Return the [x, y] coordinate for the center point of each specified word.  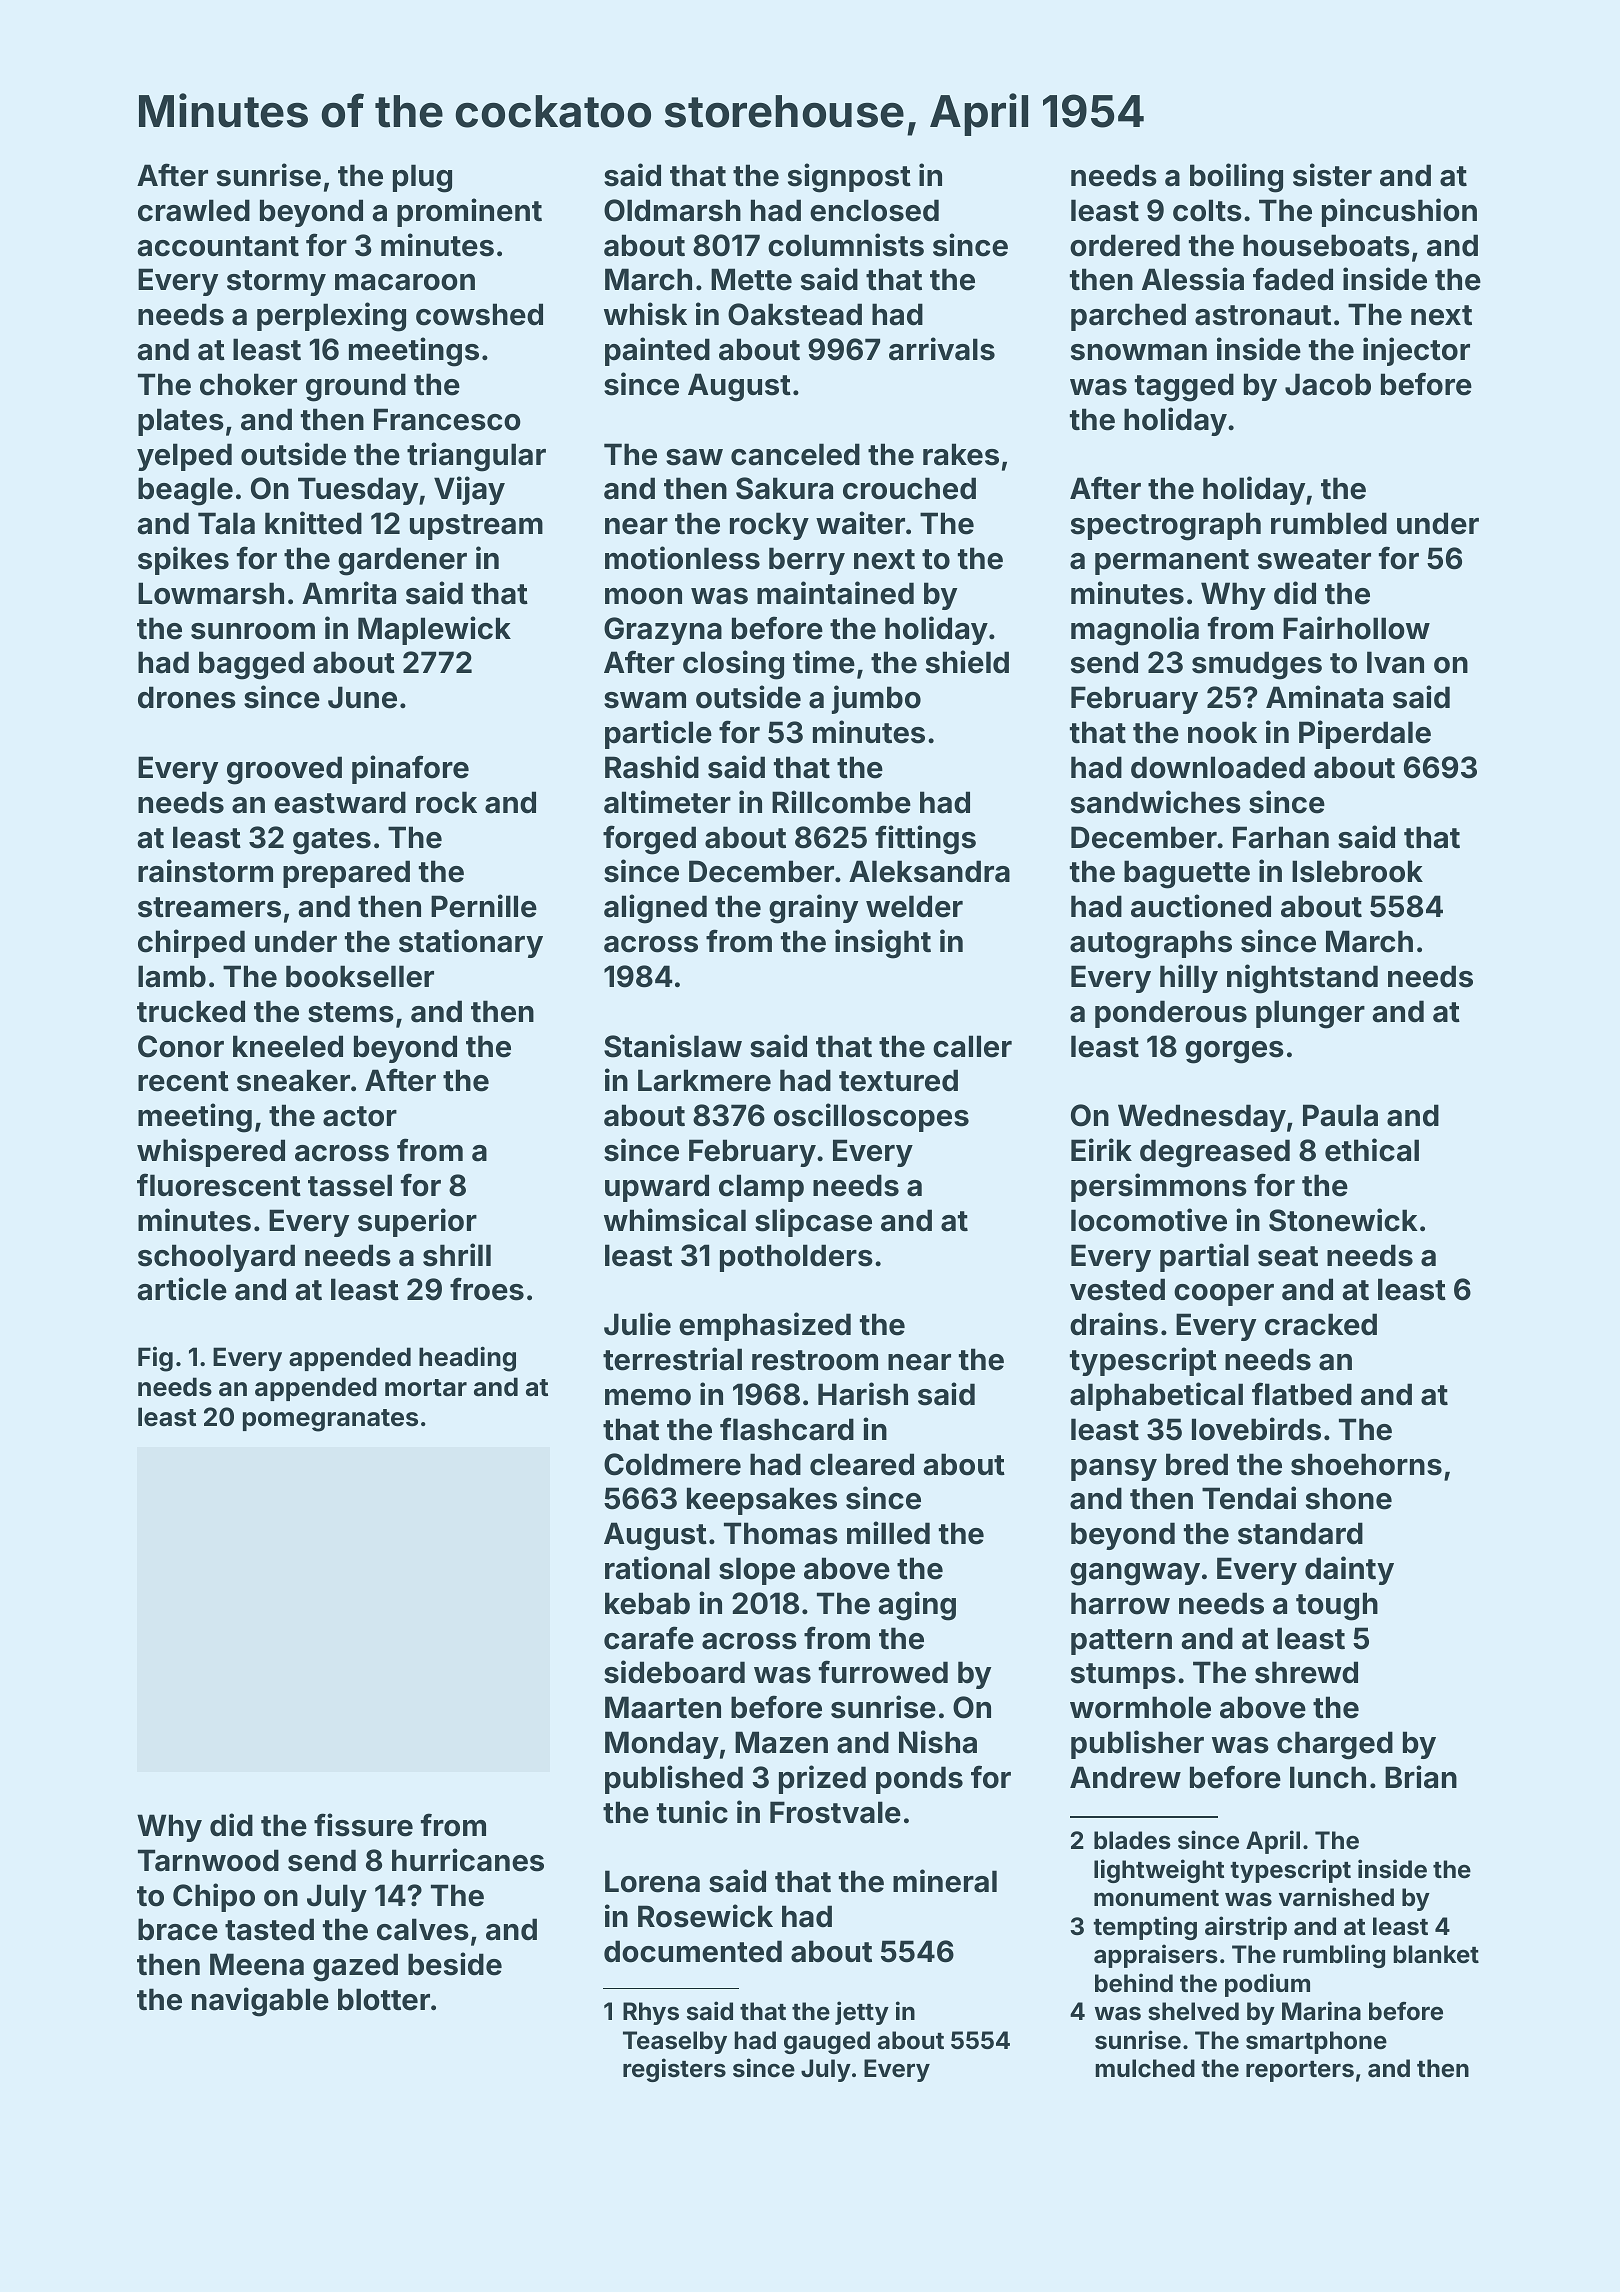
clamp [761, 1188]
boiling [1236, 178]
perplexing [331, 317]
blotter [384, 1999]
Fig [155, 1359]
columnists [846, 245]
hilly [1189, 978]
